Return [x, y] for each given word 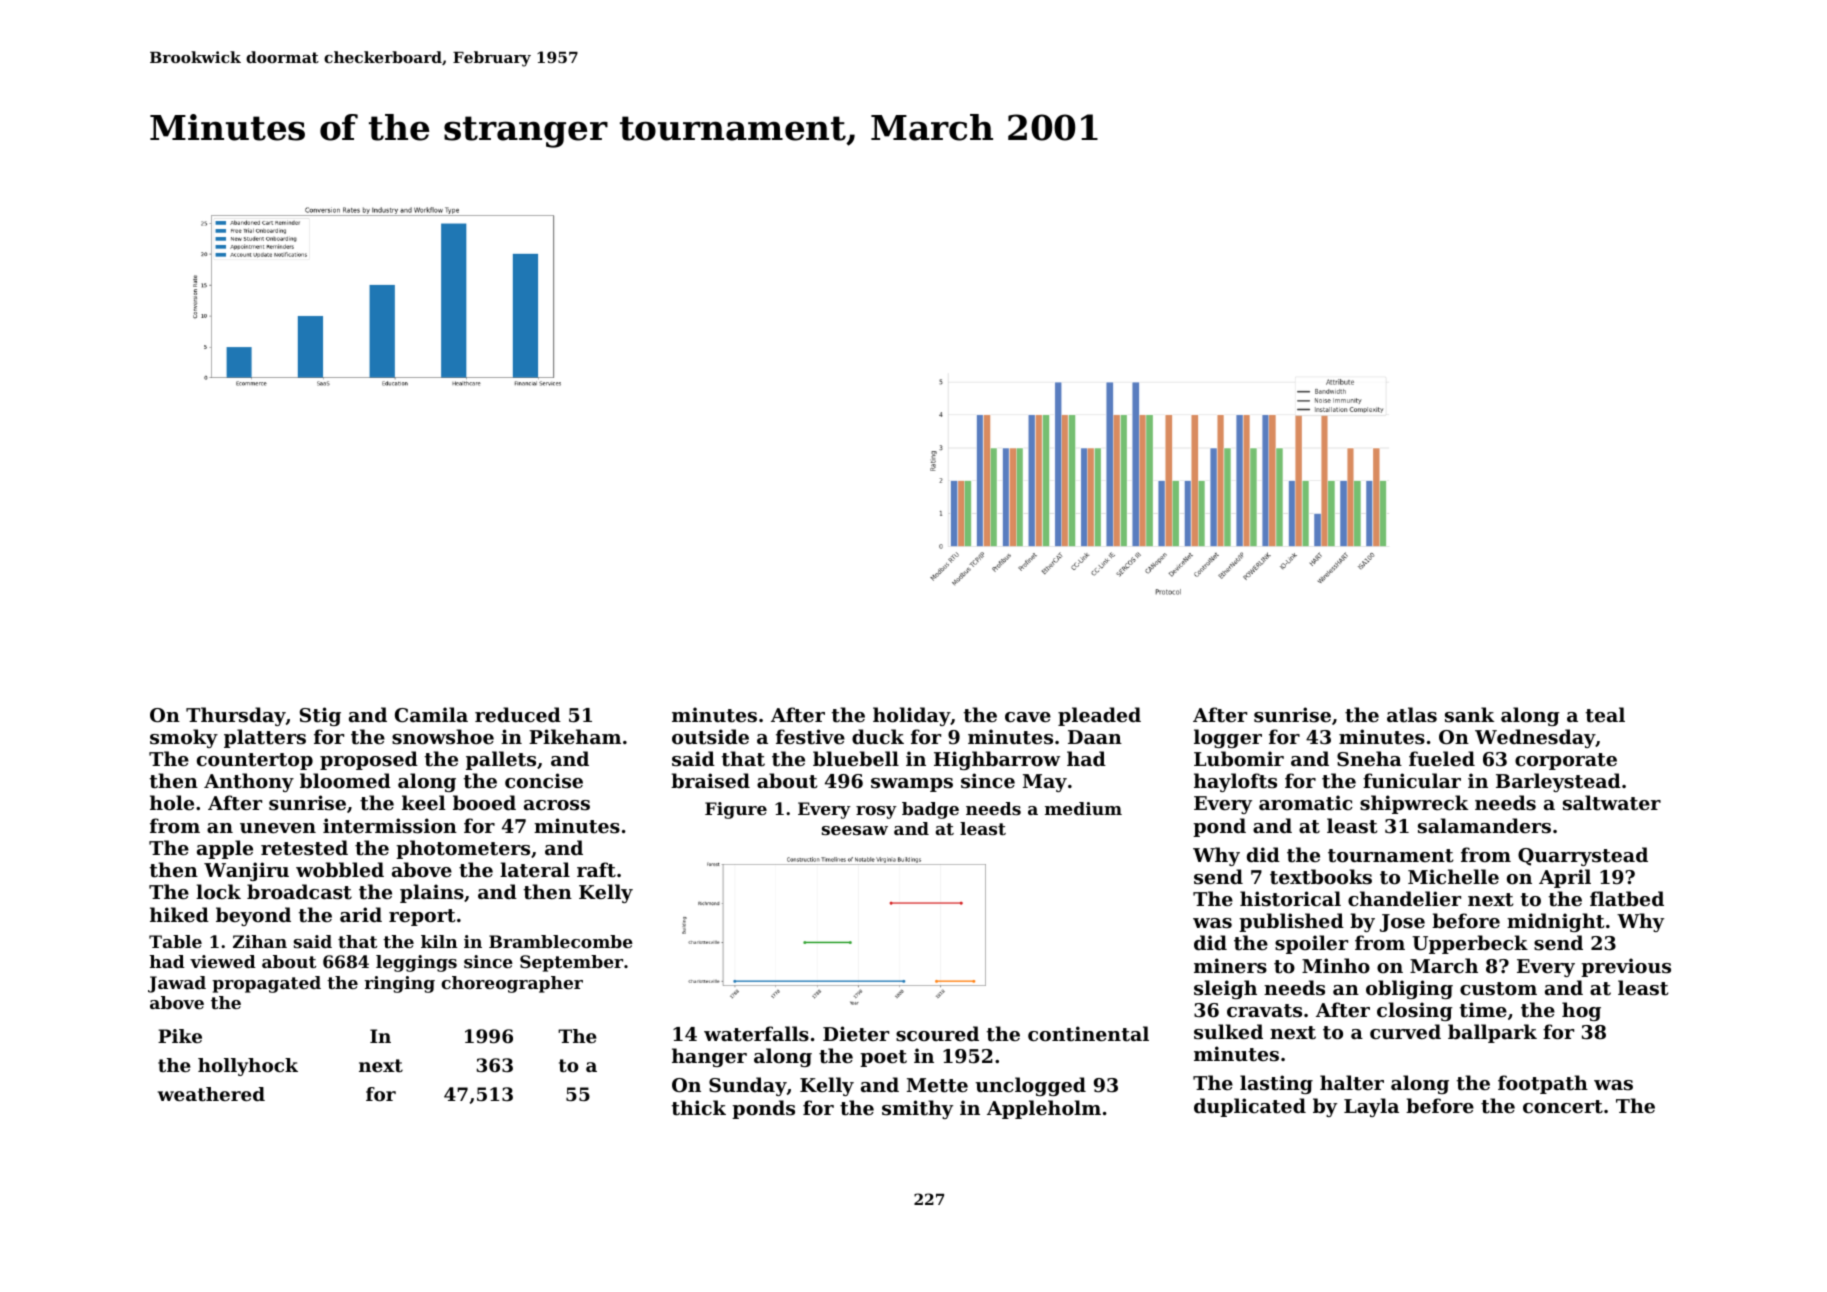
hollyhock [248, 1067]
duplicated [1250, 1107]
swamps [912, 785]
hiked [179, 914]
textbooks [1321, 877]
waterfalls [756, 1034]
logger [1228, 738]
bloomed [345, 780]
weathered [211, 1094]
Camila [431, 715]
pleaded [1099, 716]
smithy [917, 1109]
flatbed [1627, 899]
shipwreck [1414, 804]
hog [1581, 1011]
